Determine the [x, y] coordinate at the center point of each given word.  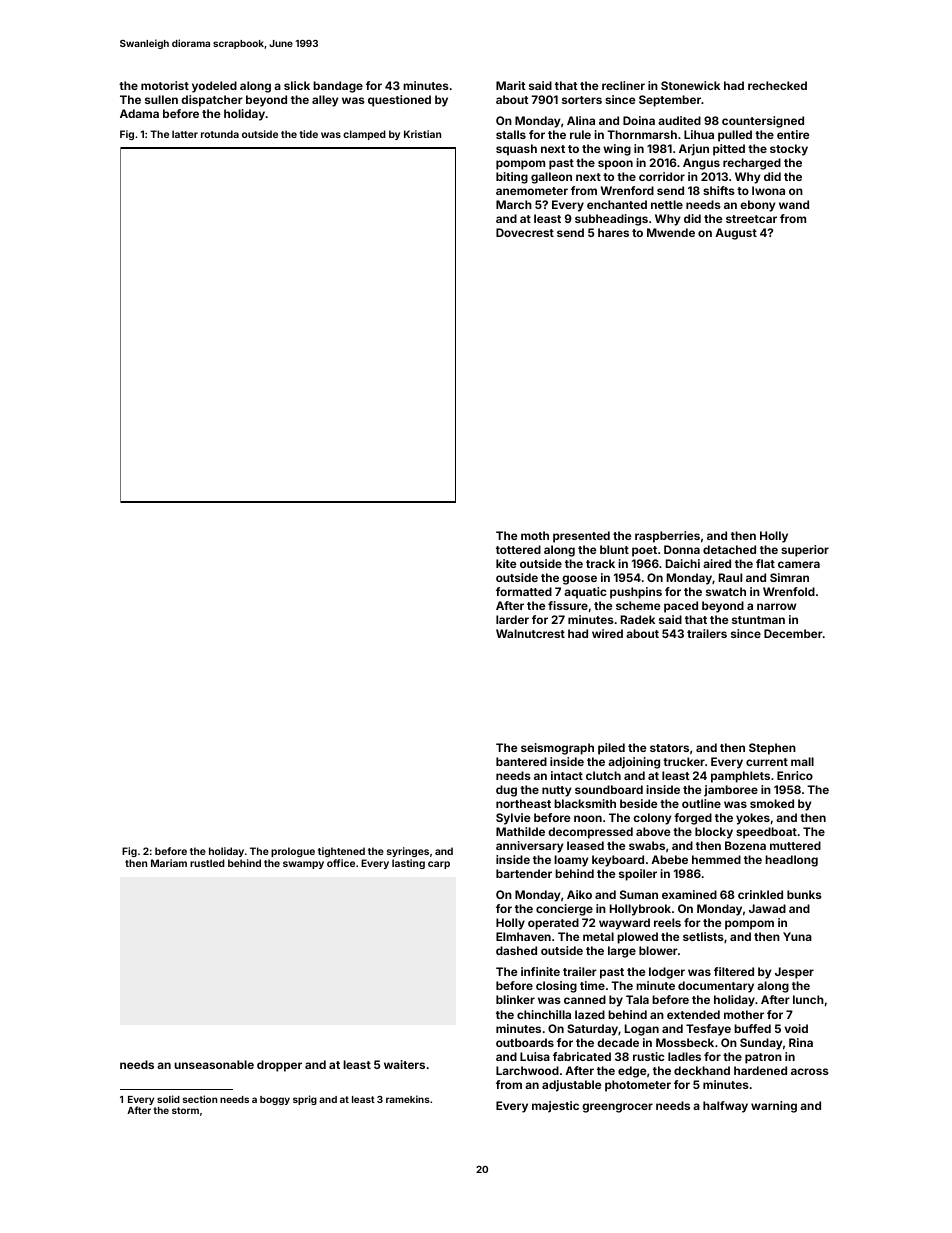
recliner [623, 85]
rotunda [220, 134]
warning [774, 1107]
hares [613, 232]
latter [185, 134]
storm [185, 1110]
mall [802, 761]
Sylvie [513, 819]
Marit [510, 85]
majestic [555, 1107]
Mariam [169, 863]
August [736, 234]
